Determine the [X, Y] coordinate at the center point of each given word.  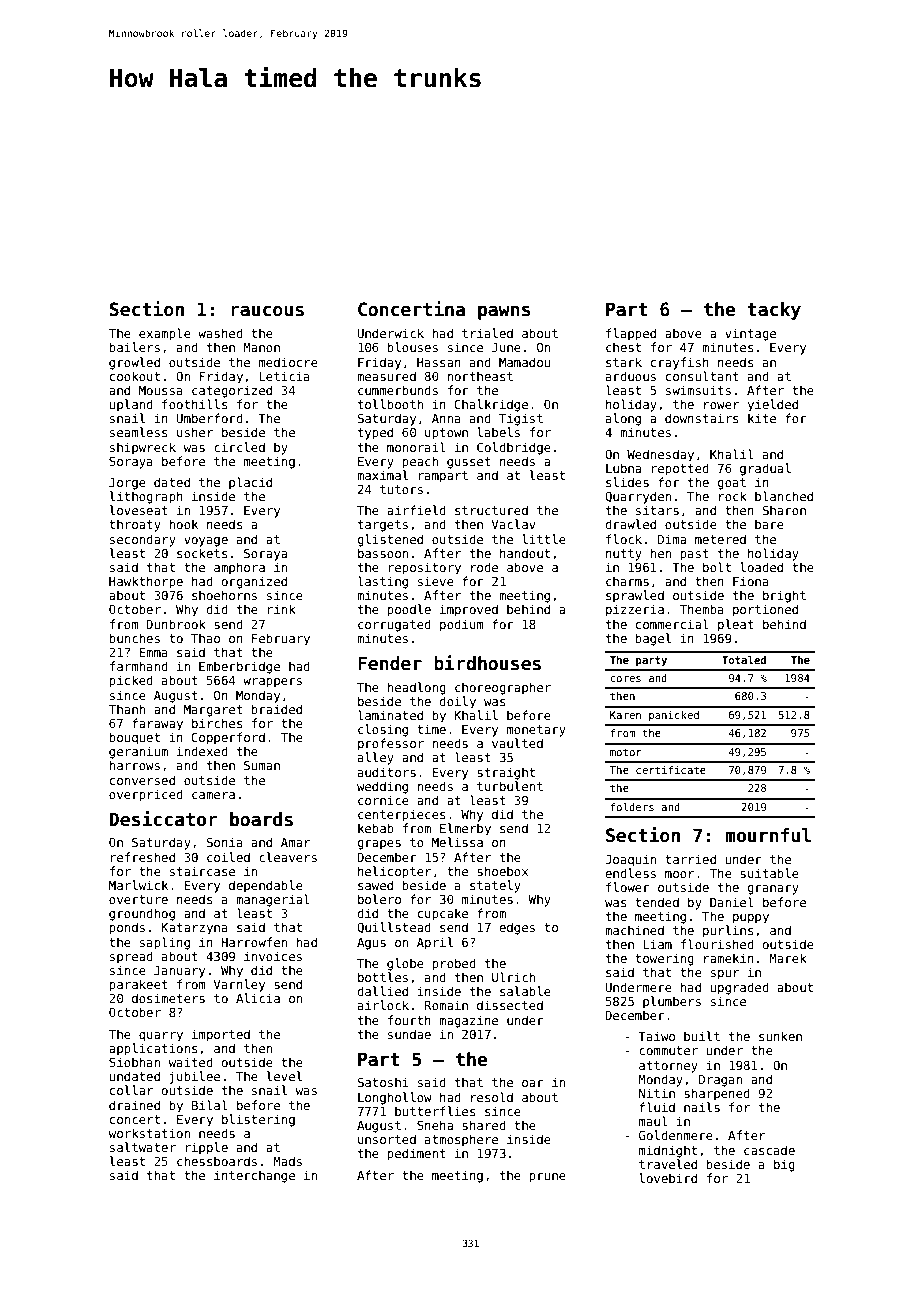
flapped [631, 334]
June [506, 347]
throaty [135, 525]
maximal [382, 475]
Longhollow [395, 1098]
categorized [232, 391]
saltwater [143, 1147]
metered [720, 539]
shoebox [502, 871]
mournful [768, 835]
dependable [266, 886]
